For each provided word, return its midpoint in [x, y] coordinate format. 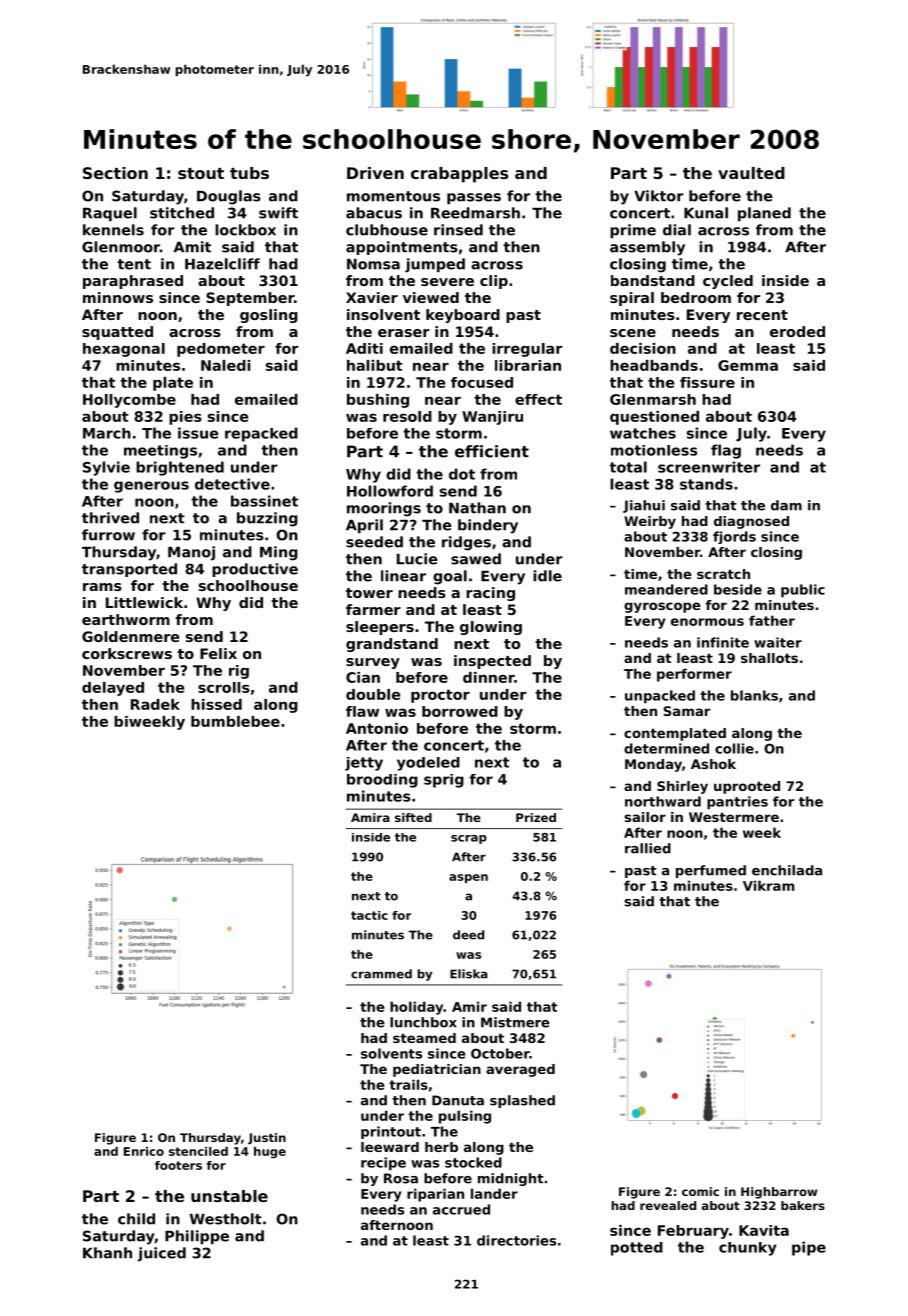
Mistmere [515, 1022]
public [803, 591]
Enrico [144, 1151]
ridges [466, 543]
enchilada [787, 870]
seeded [374, 542]
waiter [778, 642]
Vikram [768, 885]
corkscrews [127, 653]
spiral [632, 299]
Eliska [469, 974]
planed [764, 214]
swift [278, 213]
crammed [381, 974]
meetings [160, 452]
